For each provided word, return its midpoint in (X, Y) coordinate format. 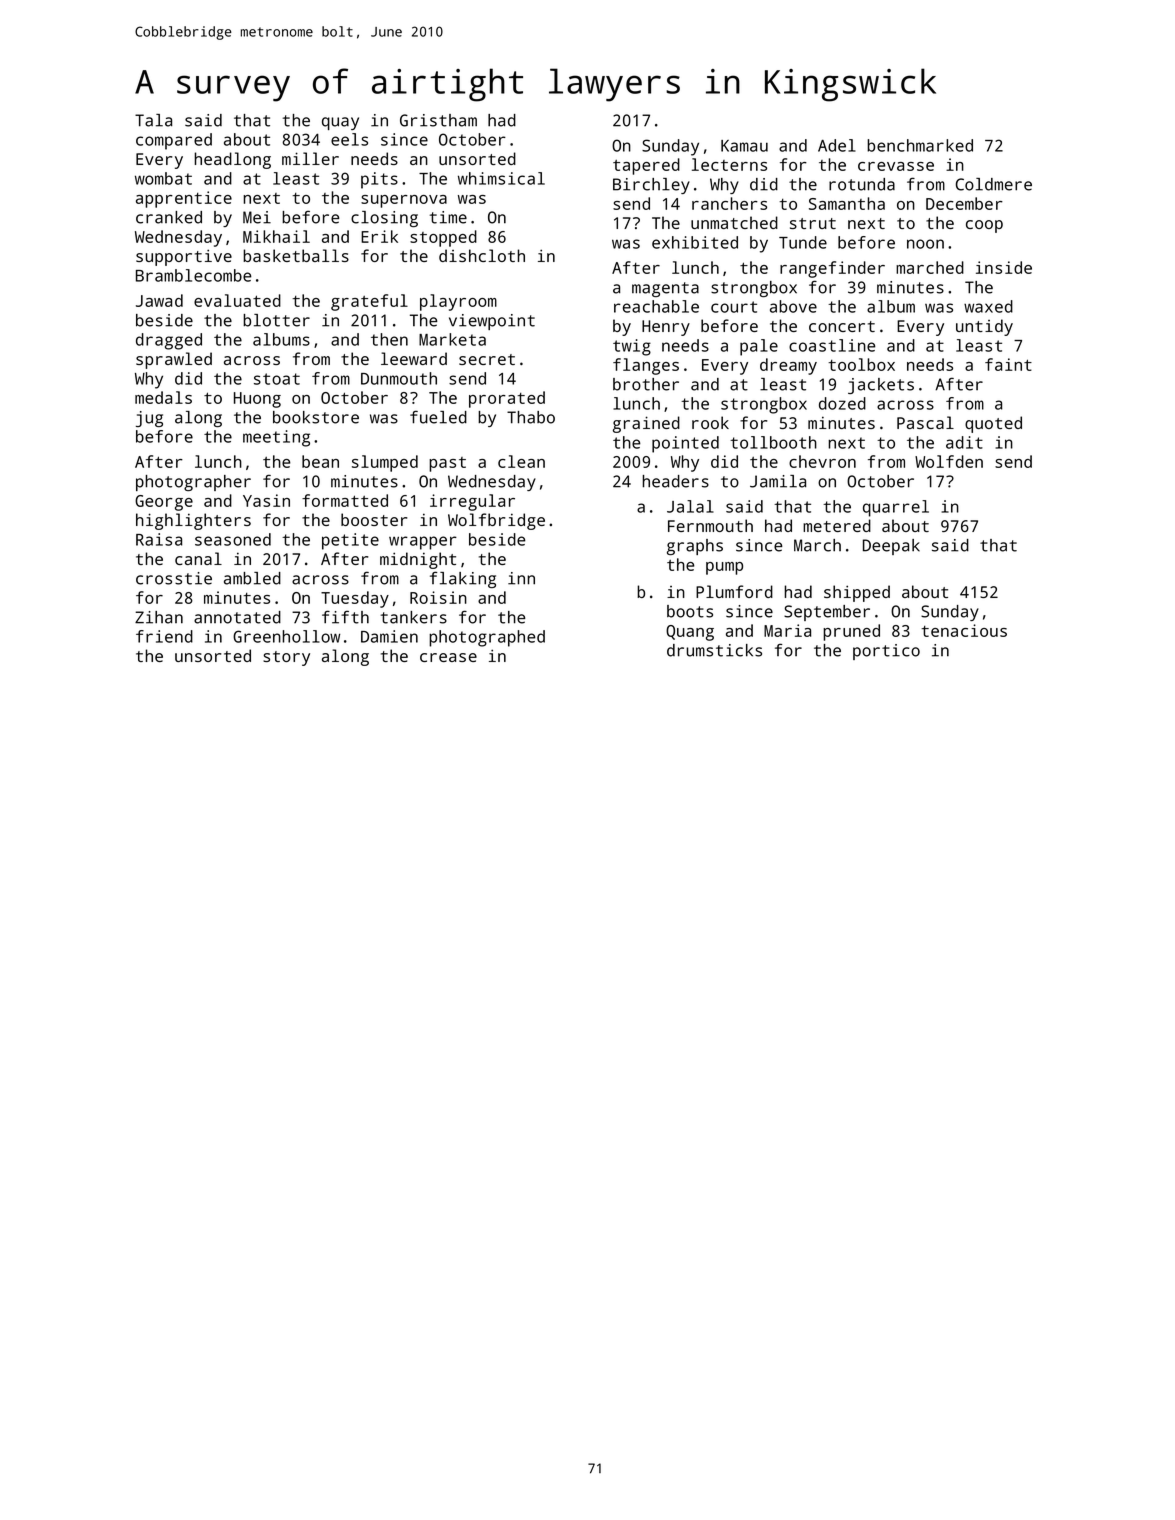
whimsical (501, 178)
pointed (685, 444)
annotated (237, 617)
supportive (184, 257)
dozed (842, 403)
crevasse (896, 166)
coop (984, 226)
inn (521, 578)
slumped (385, 463)
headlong (233, 160)
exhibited (695, 242)
